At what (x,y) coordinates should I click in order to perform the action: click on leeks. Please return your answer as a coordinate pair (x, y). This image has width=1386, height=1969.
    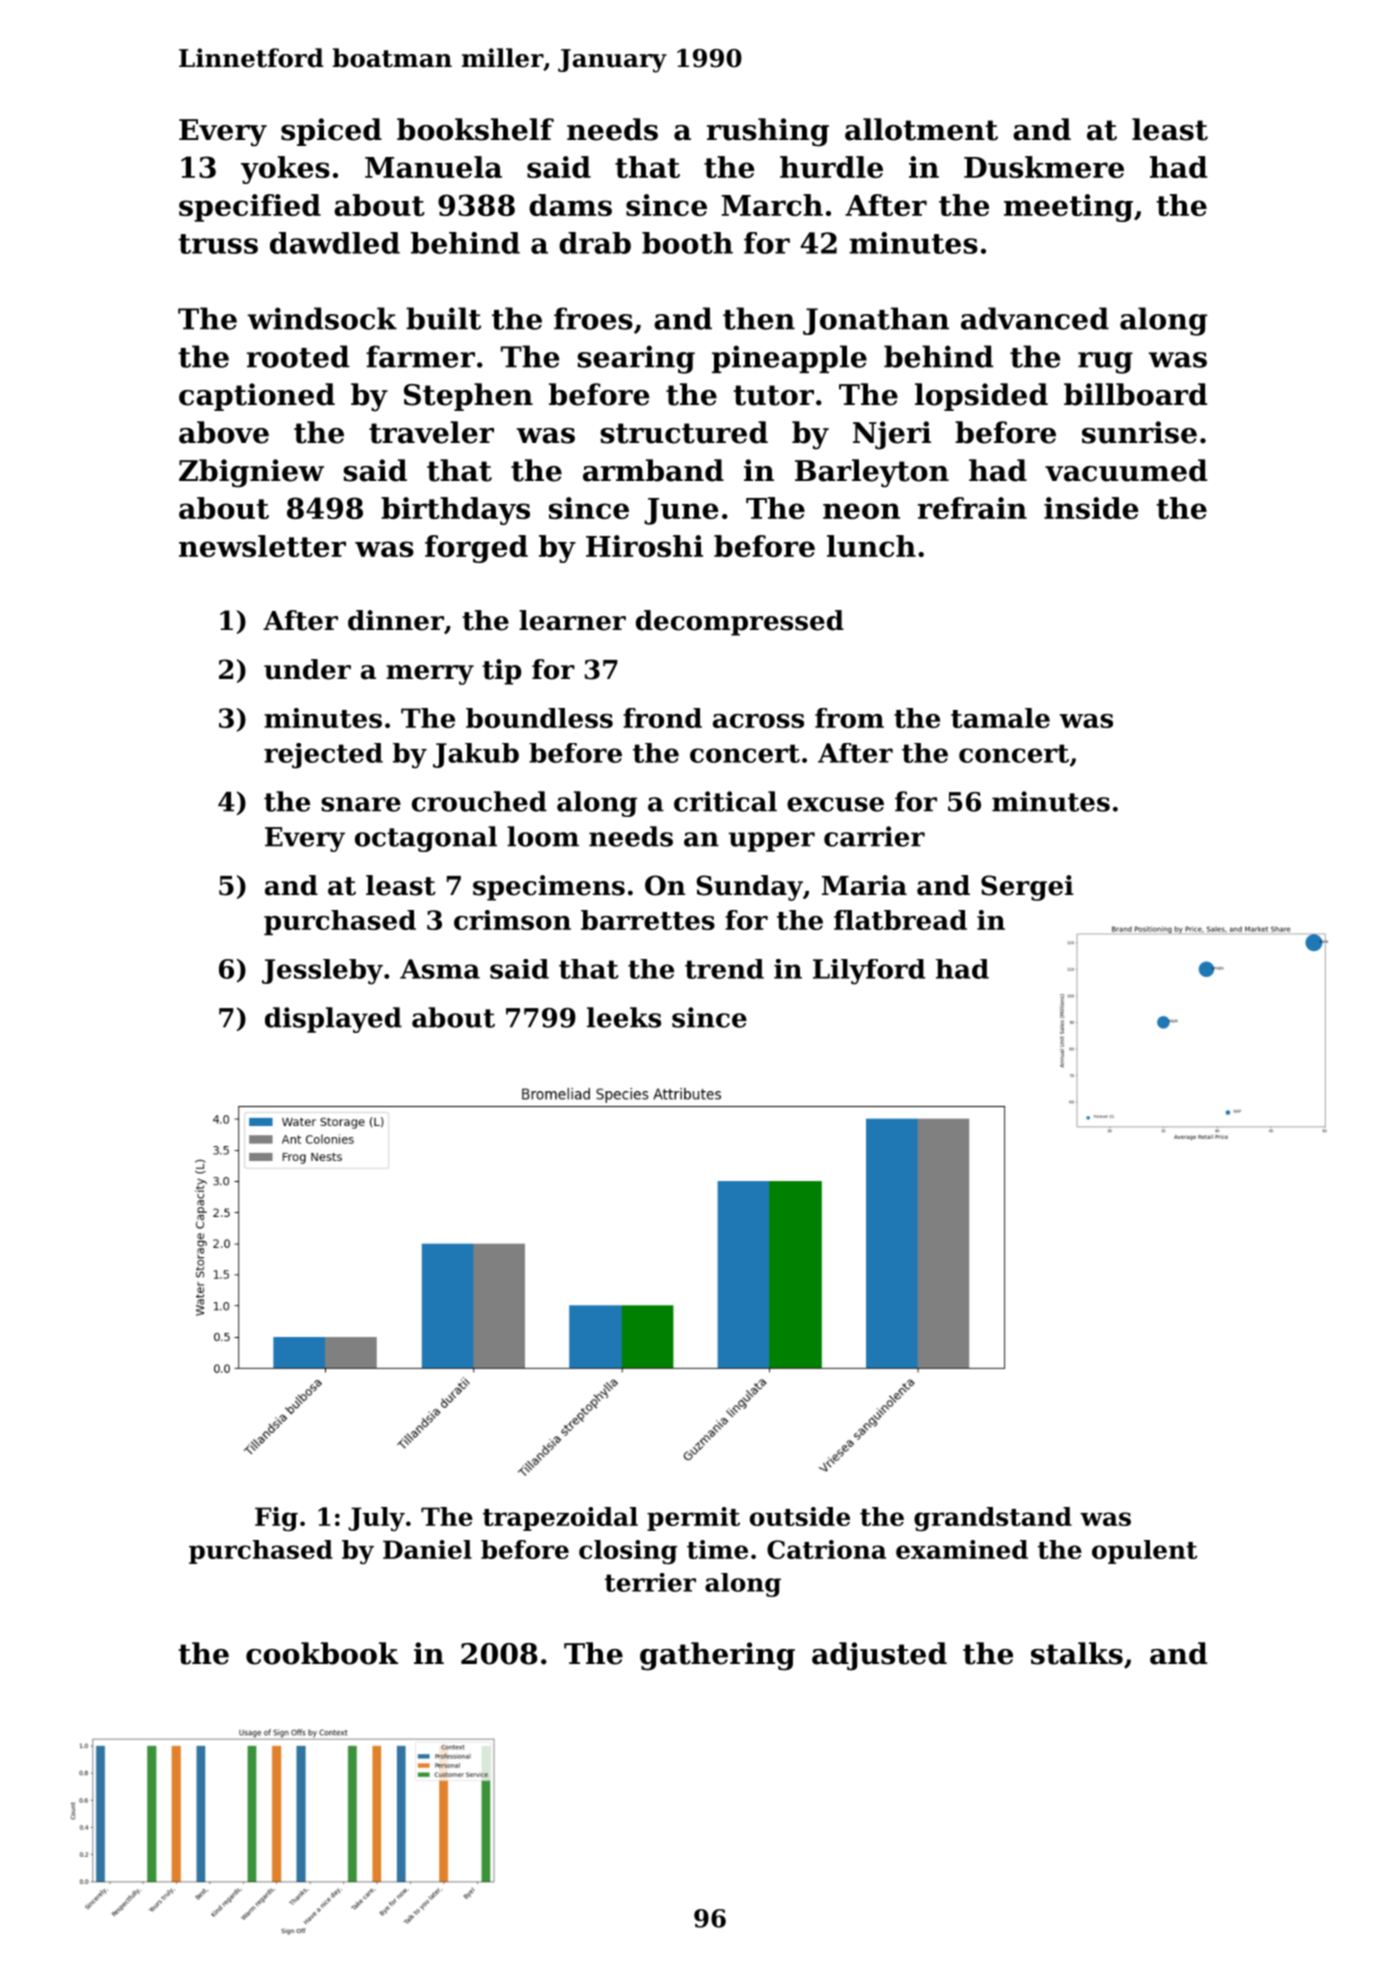
    Looking at the image, I should click on (624, 1017).
